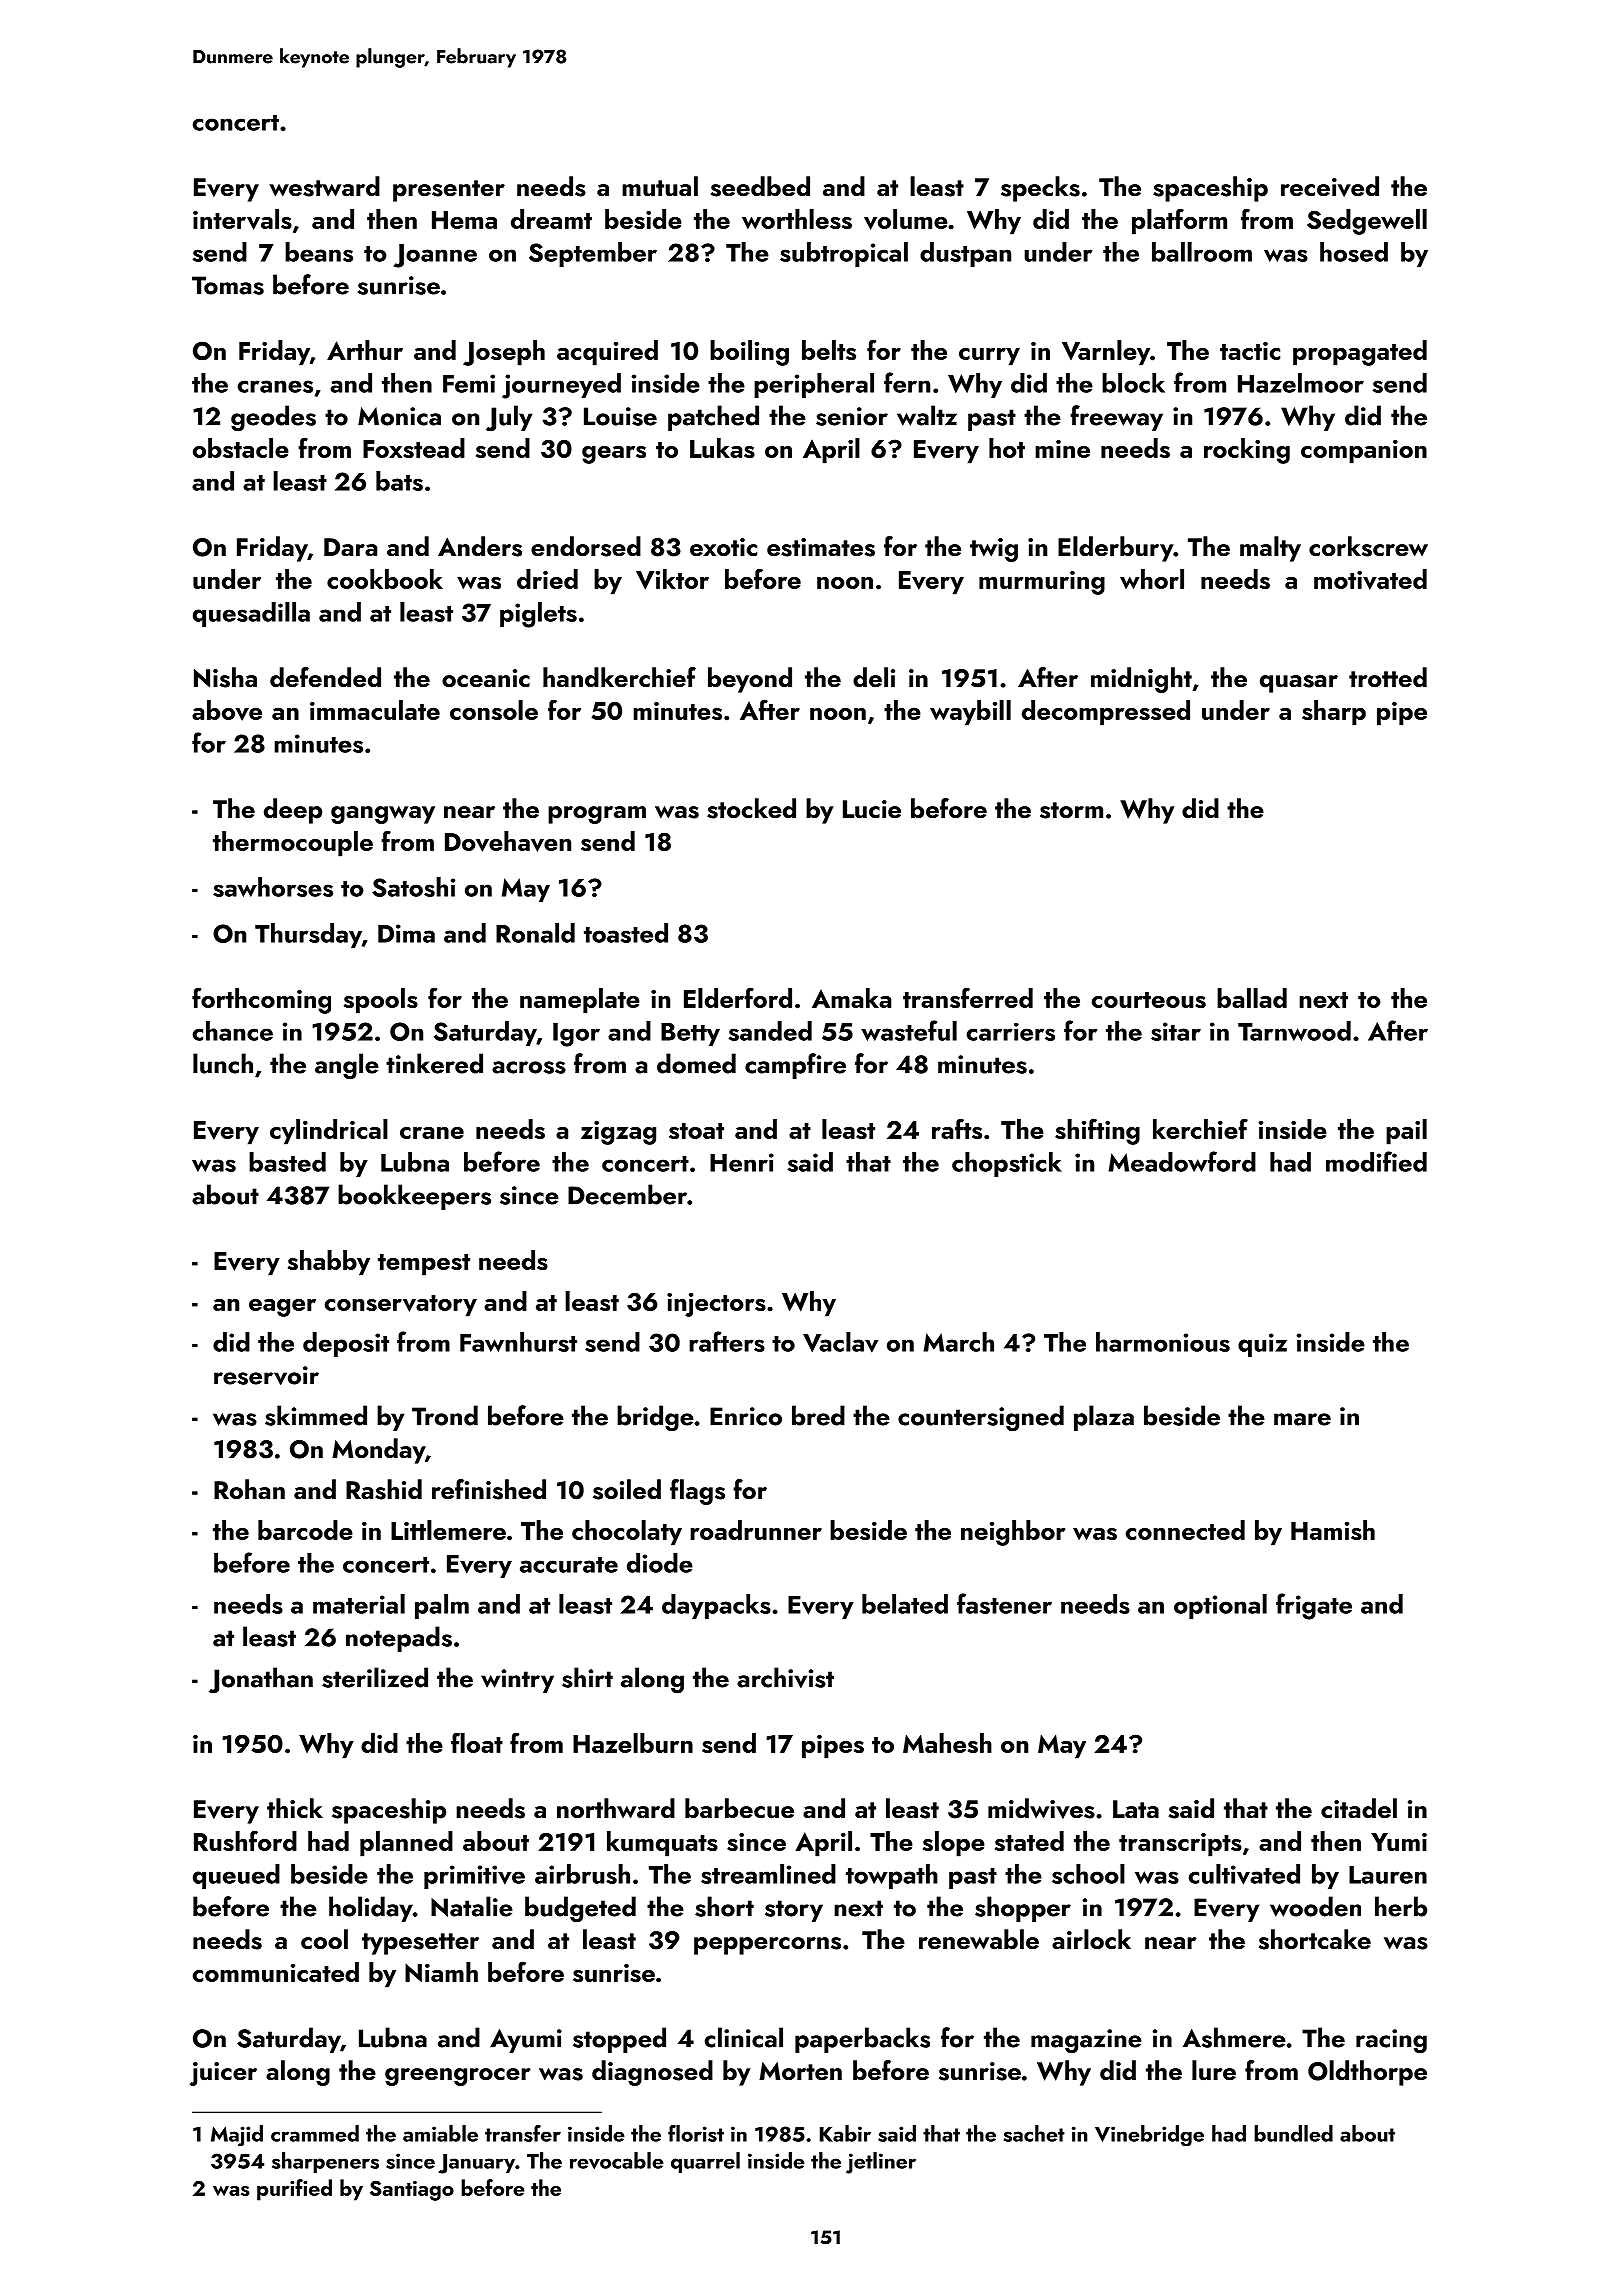  Describe the element at coordinates (412, 2191) in the document. I see `Santiago` at that location.
